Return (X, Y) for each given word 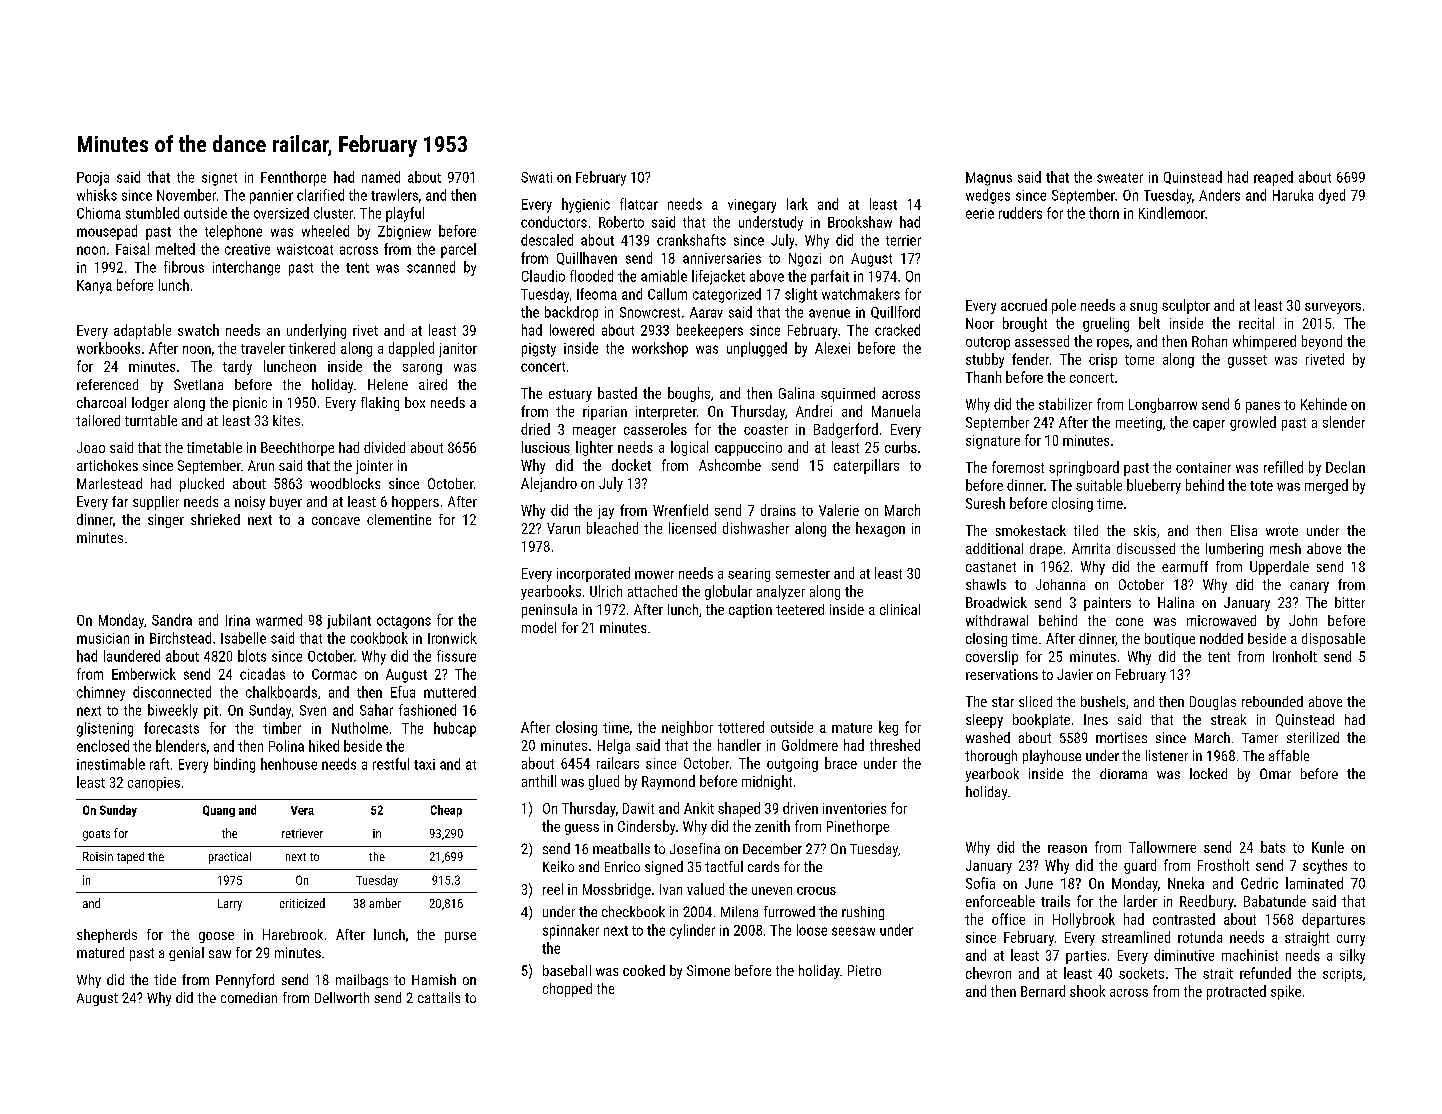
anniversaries (722, 258)
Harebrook (293, 934)
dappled (411, 349)
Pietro (864, 970)
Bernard (1043, 991)
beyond (1322, 342)
